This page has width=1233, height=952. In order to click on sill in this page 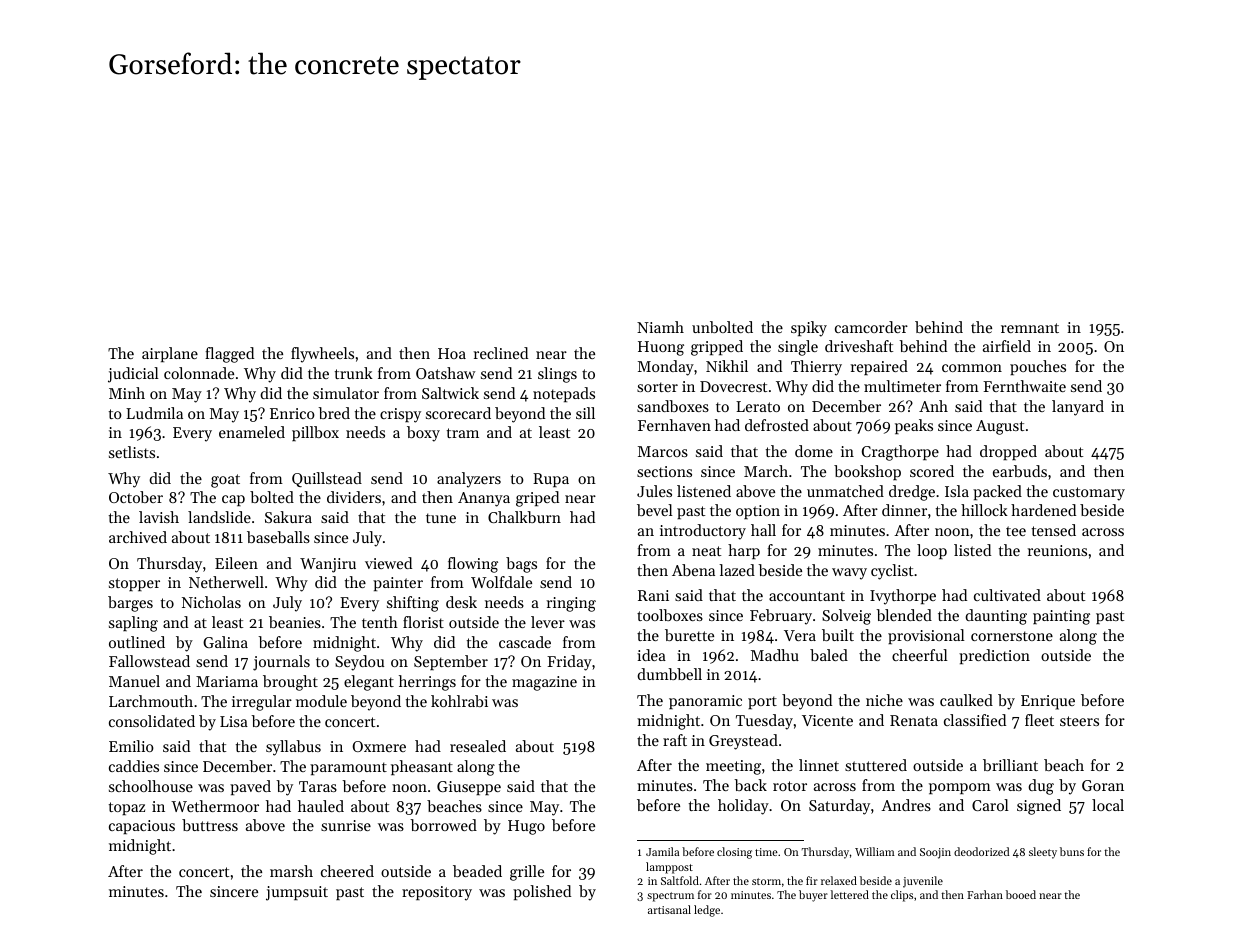, I will do `click(585, 413)`.
